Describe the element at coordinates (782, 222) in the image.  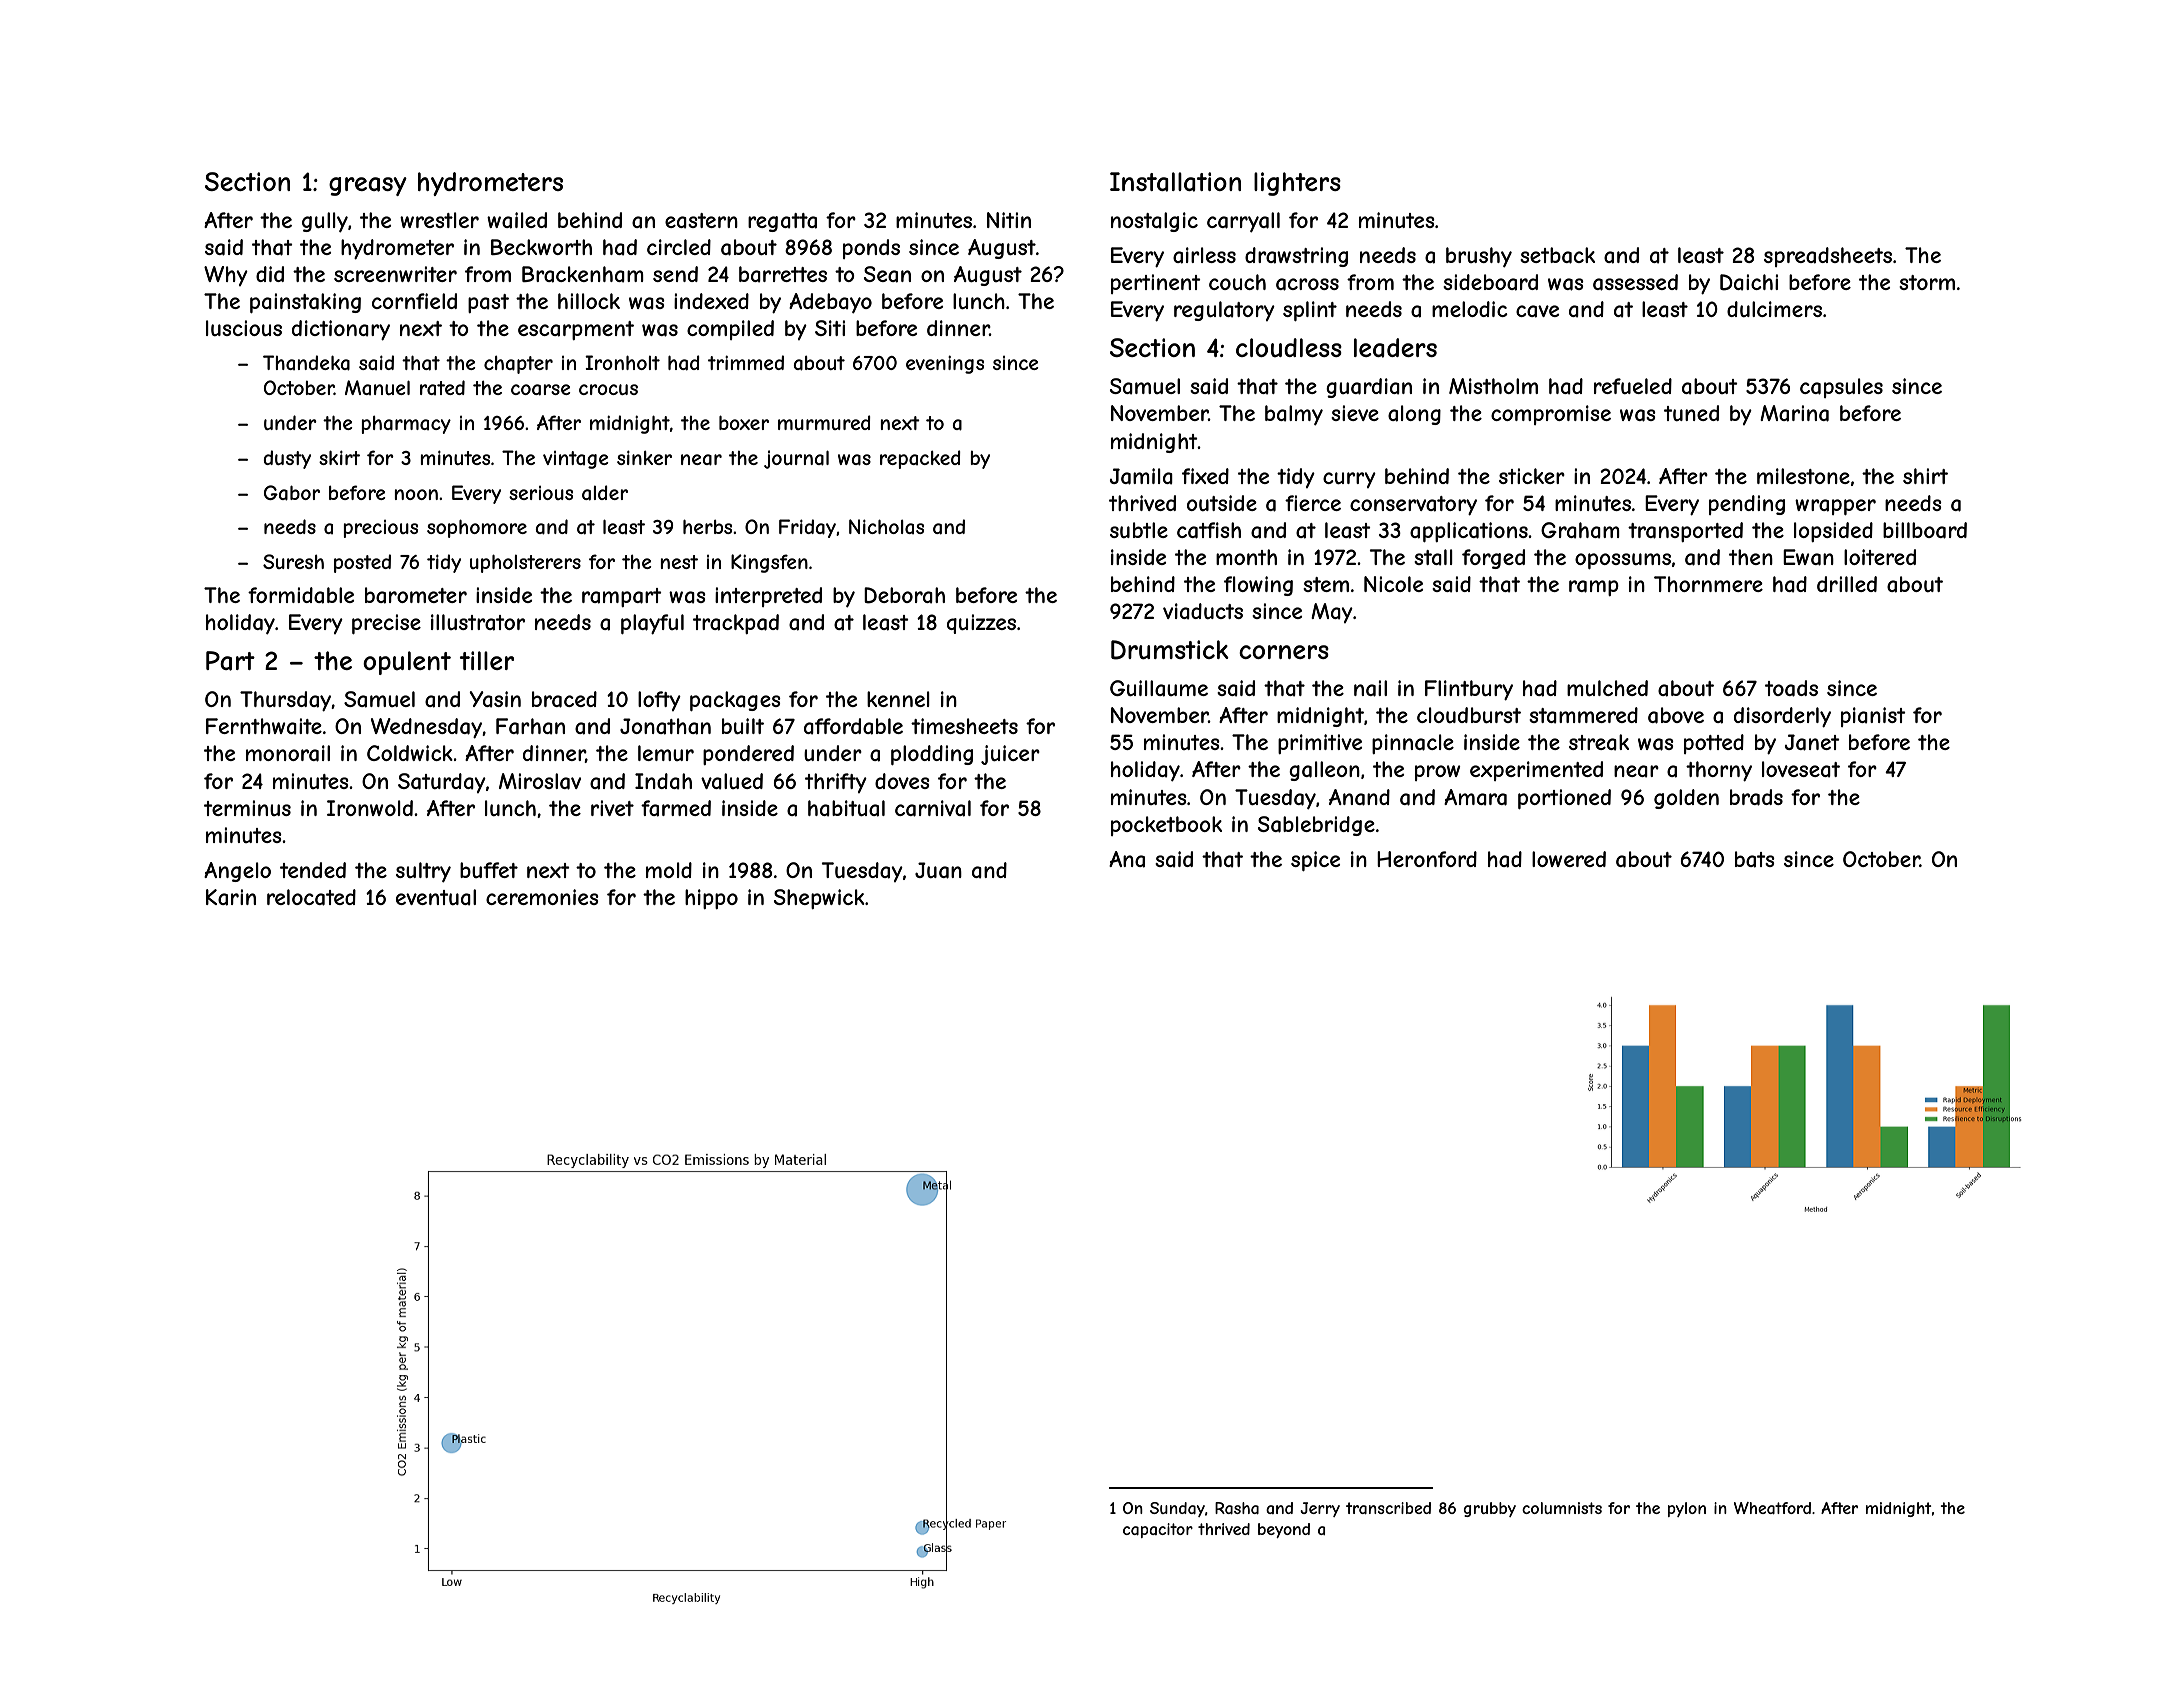
I see `regatta` at that location.
